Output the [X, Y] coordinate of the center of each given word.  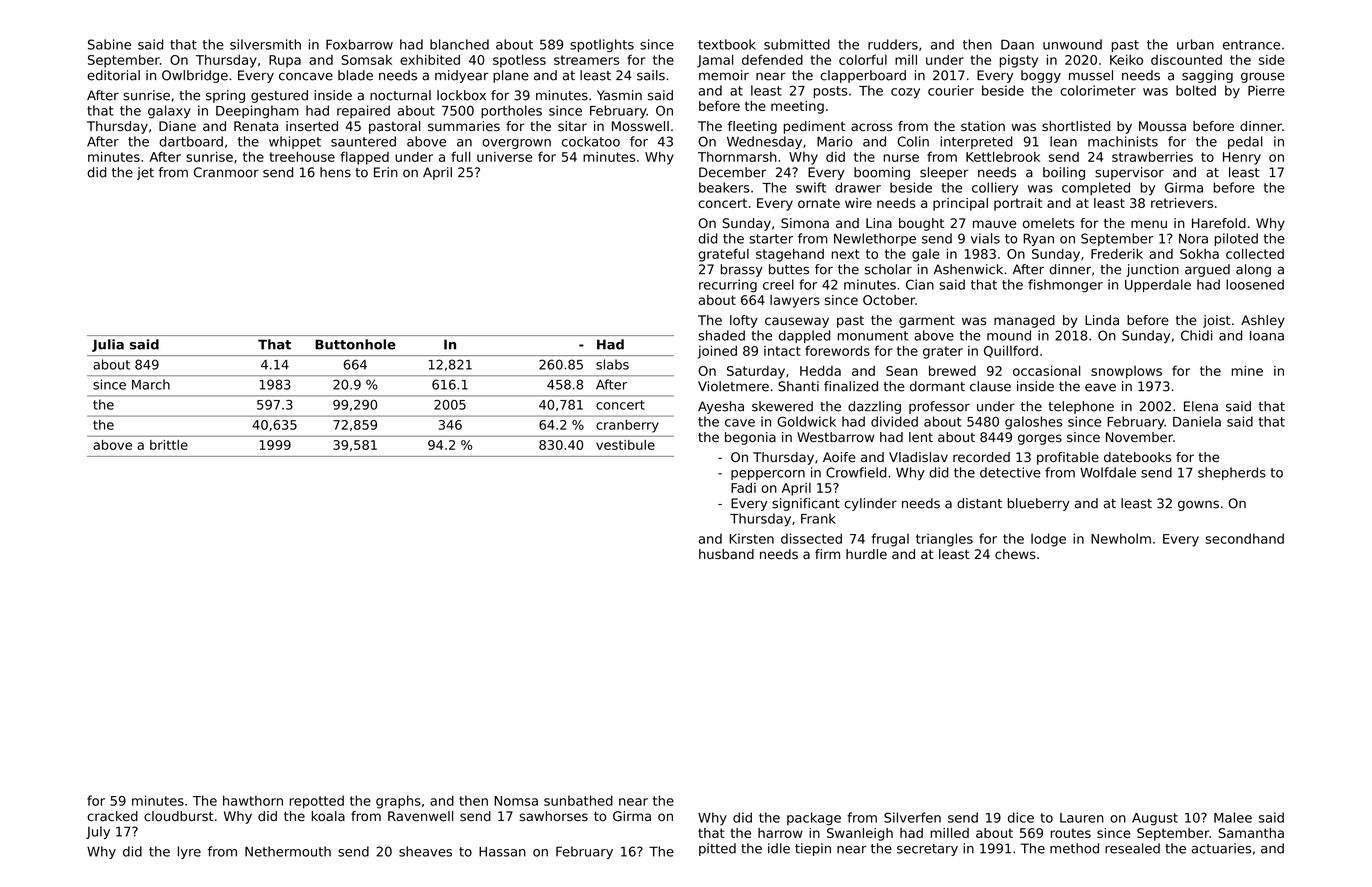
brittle [169, 445]
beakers [724, 187]
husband [726, 554]
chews [1015, 554]
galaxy [169, 112]
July [98, 832]
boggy [1041, 76]
